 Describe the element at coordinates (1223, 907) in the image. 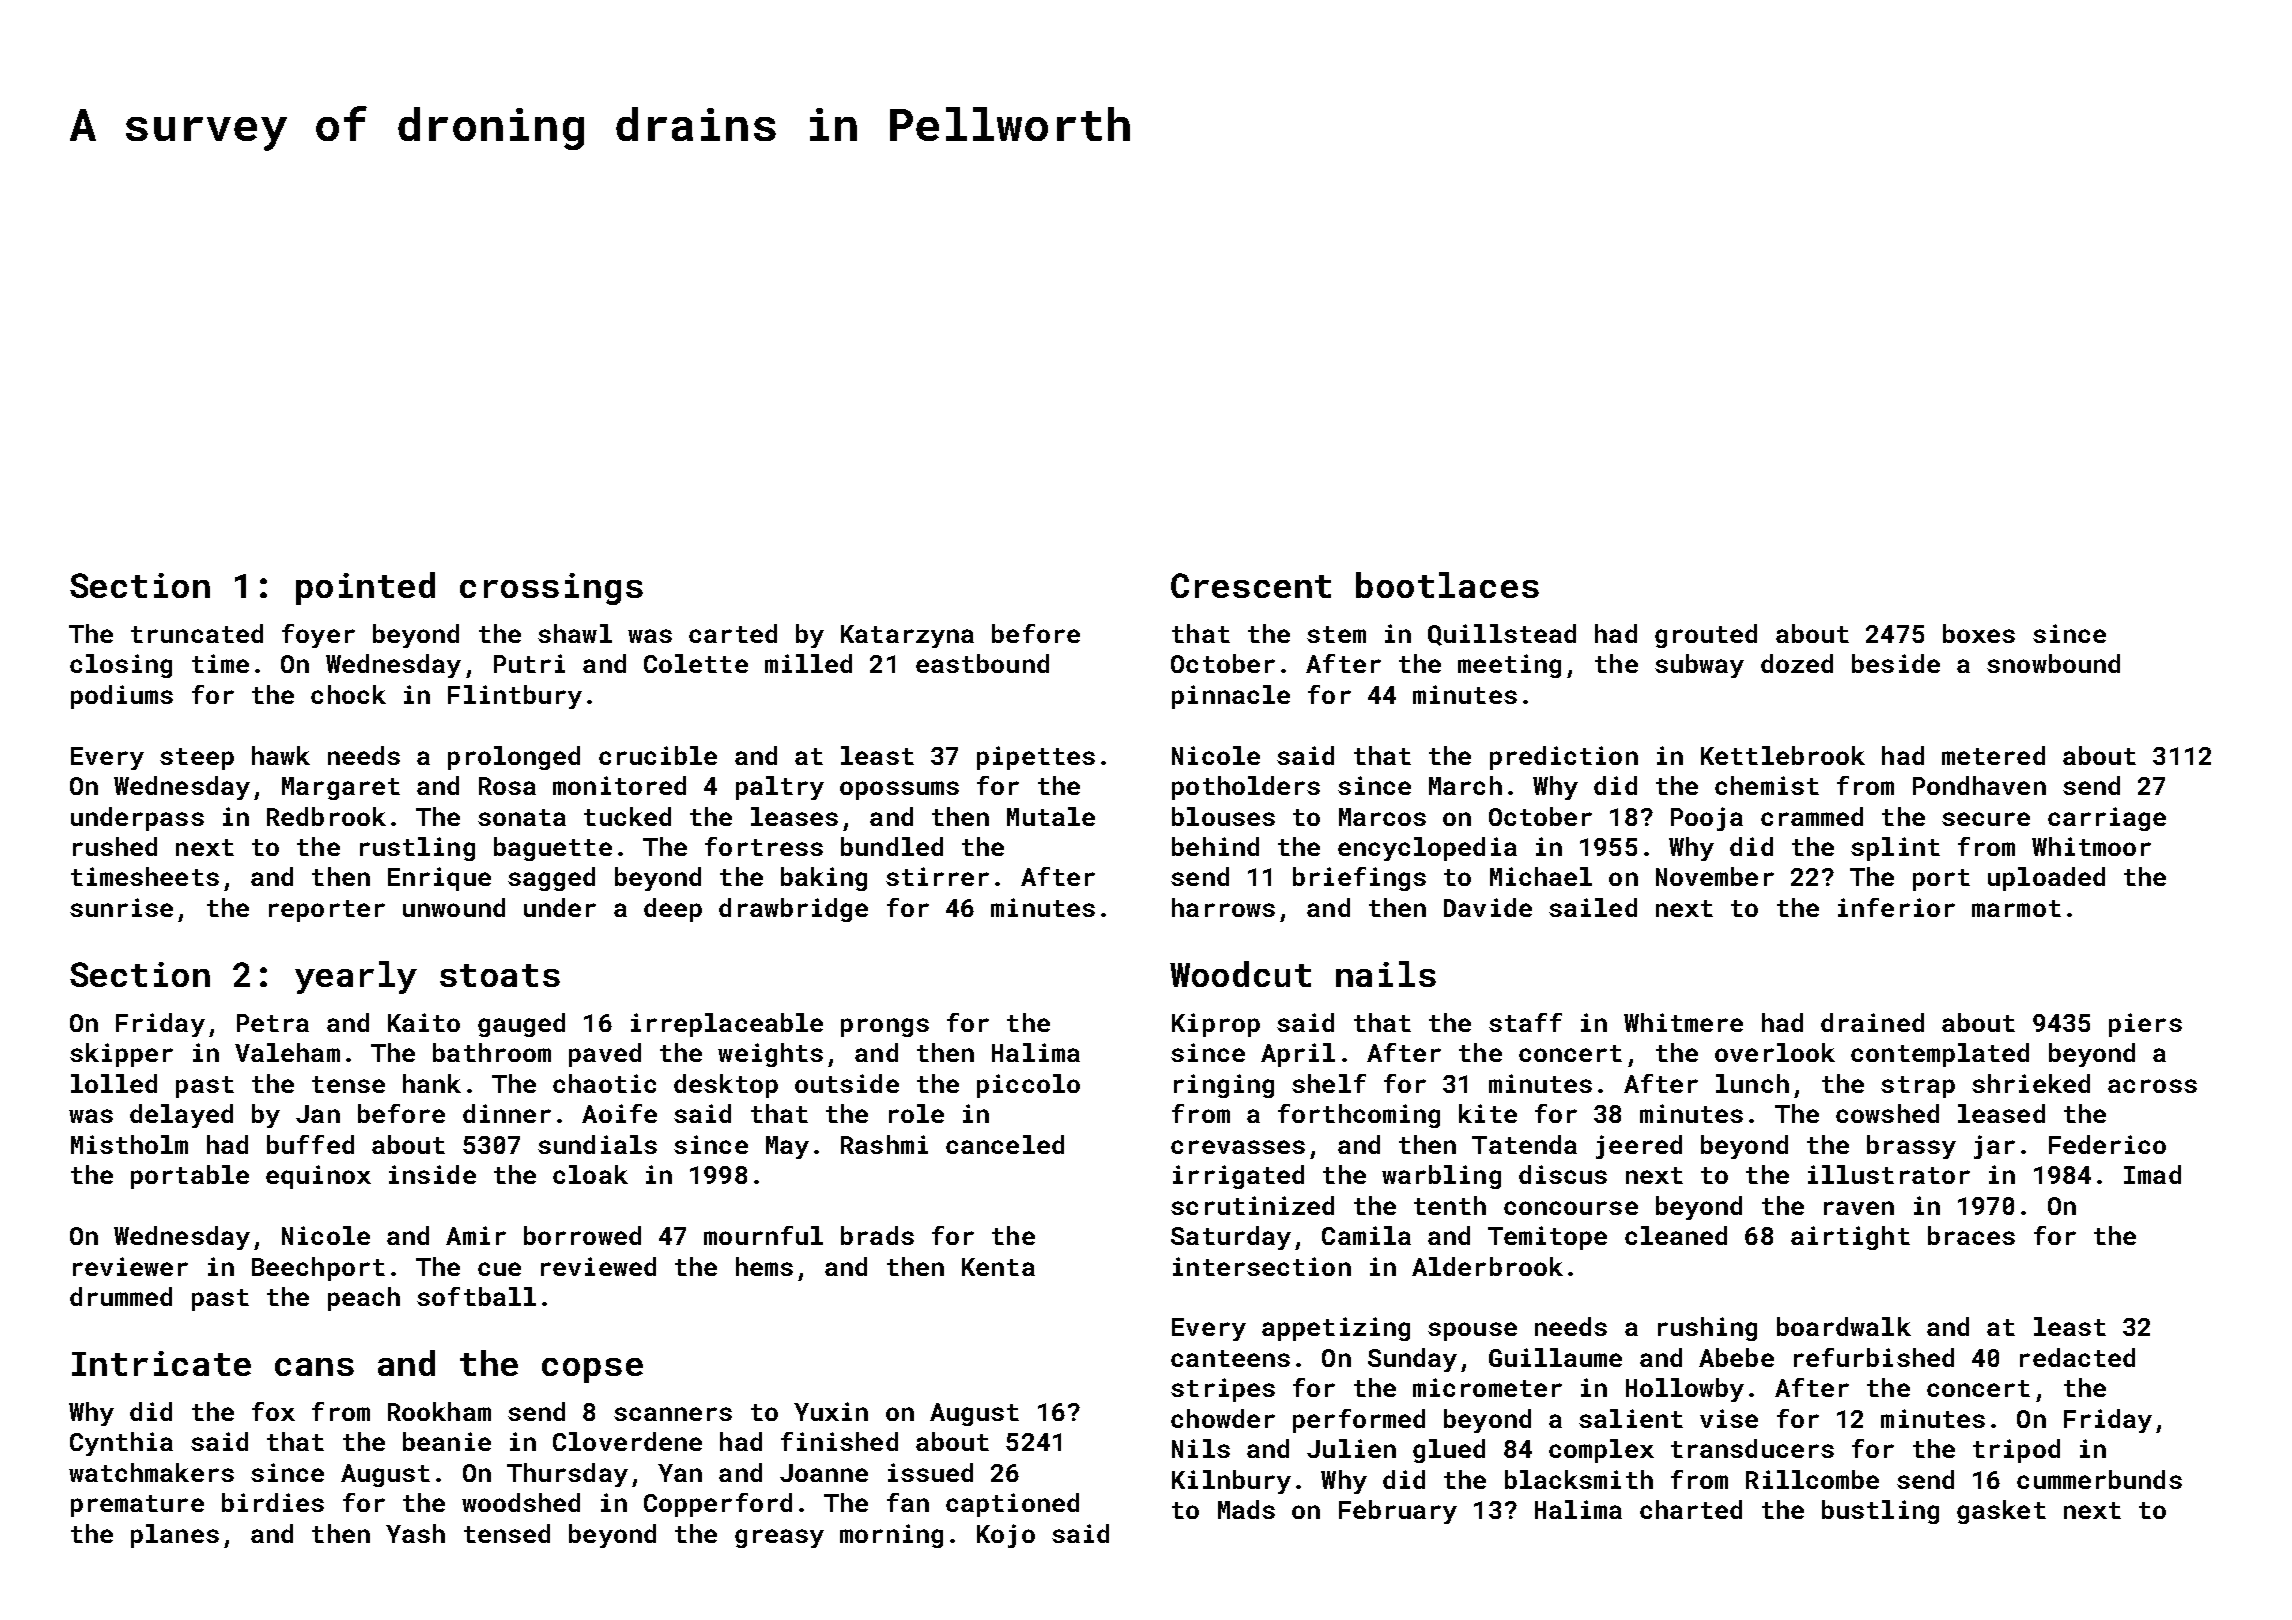

I see `harrows` at that location.
